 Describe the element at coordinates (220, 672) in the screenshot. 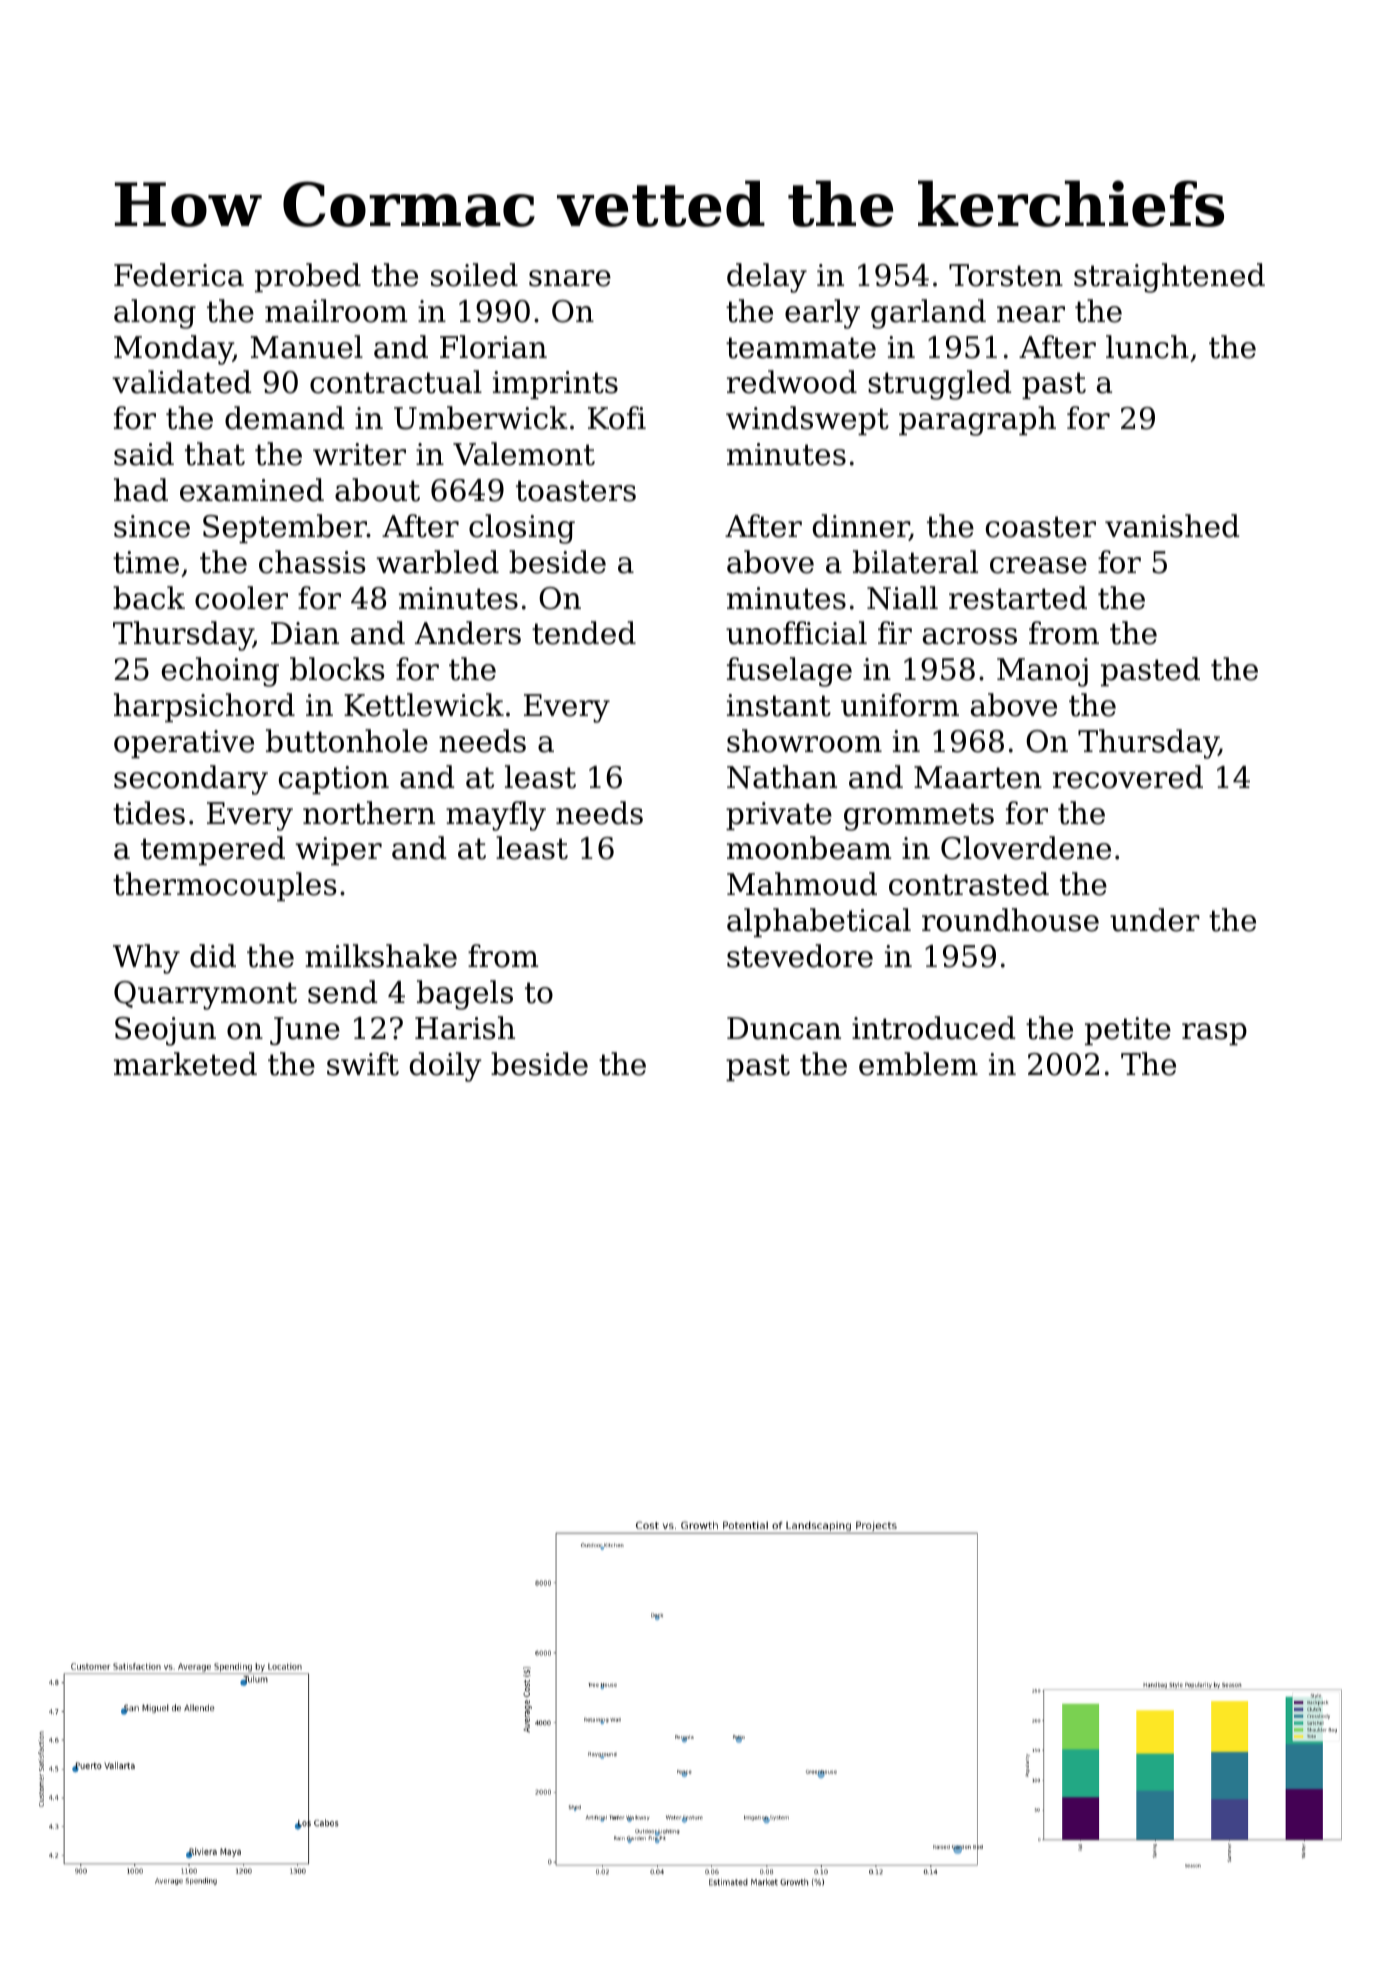

I see `echoing` at that location.
